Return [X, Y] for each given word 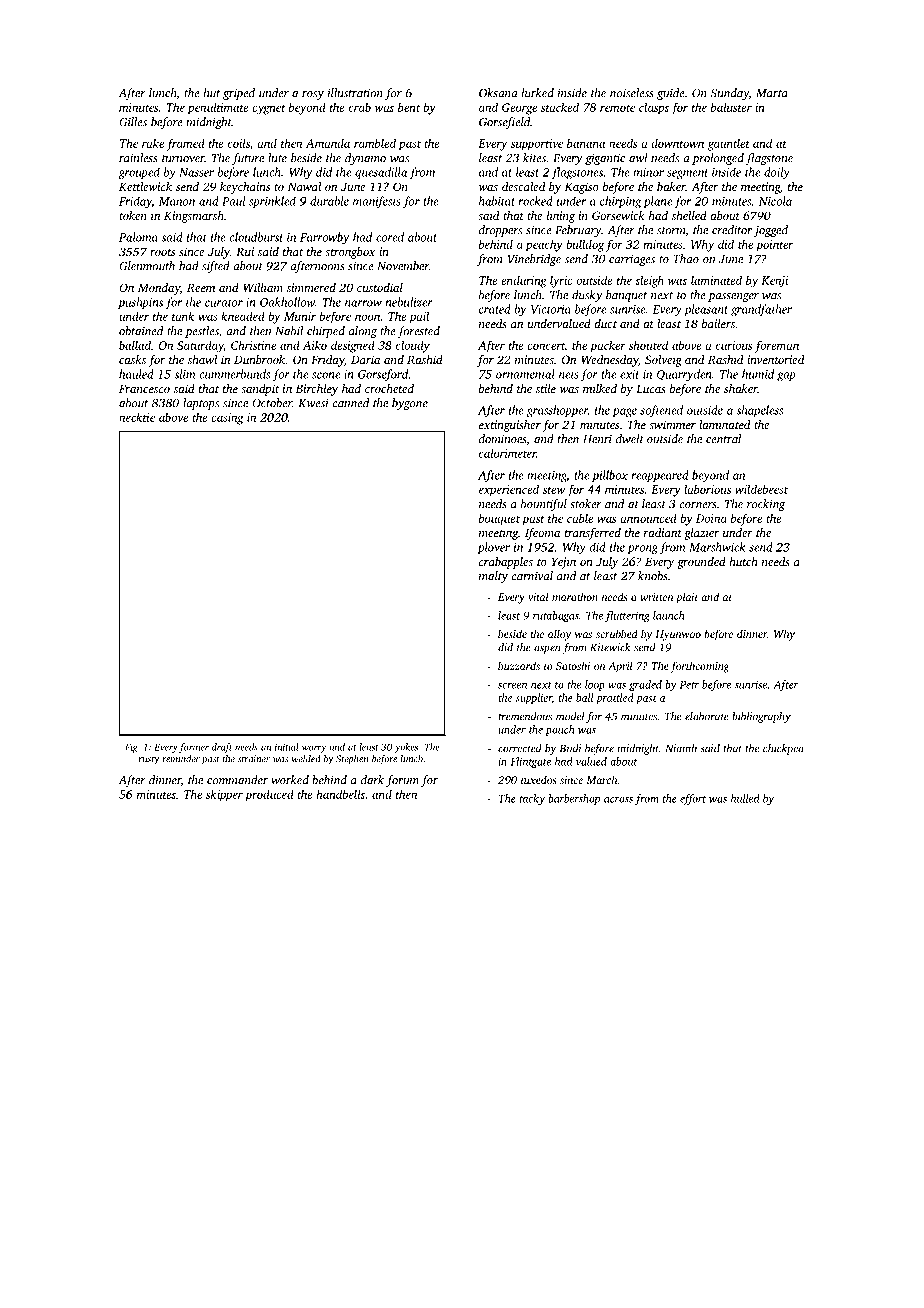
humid [758, 374]
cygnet [269, 109]
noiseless [632, 93]
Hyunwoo [678, 635]
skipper [224, 795]
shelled [689, 215]
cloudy [413, 346]
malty [493, 577]
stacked [560, 107]
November [403, 266]
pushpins [140, 303]
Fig [131, 748]
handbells [340, 795]
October [272, 403]
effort [693, 799]
